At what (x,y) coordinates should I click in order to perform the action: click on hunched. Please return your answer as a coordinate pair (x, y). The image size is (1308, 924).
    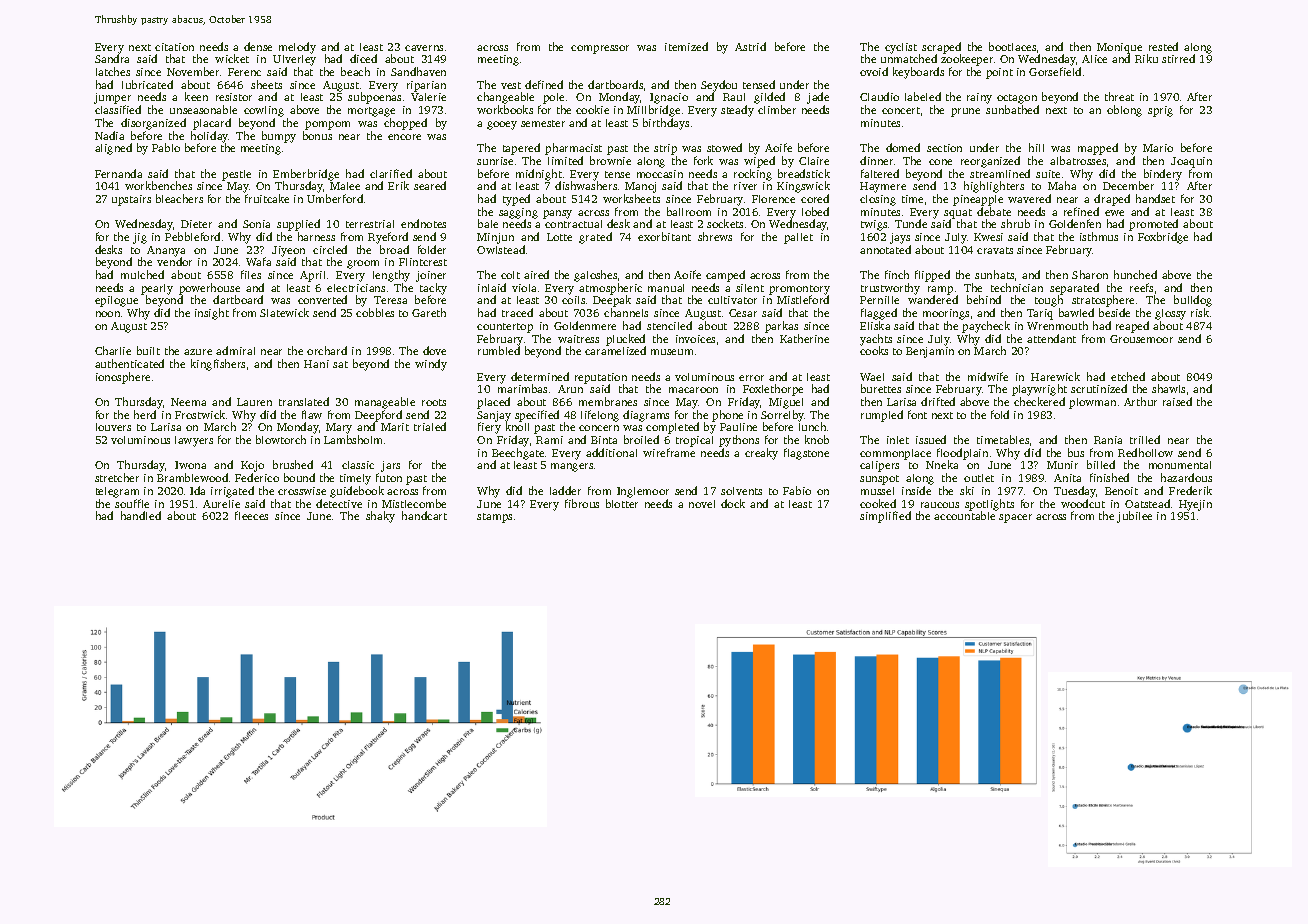
    Looking at the image, I should click on (1135, 274).
